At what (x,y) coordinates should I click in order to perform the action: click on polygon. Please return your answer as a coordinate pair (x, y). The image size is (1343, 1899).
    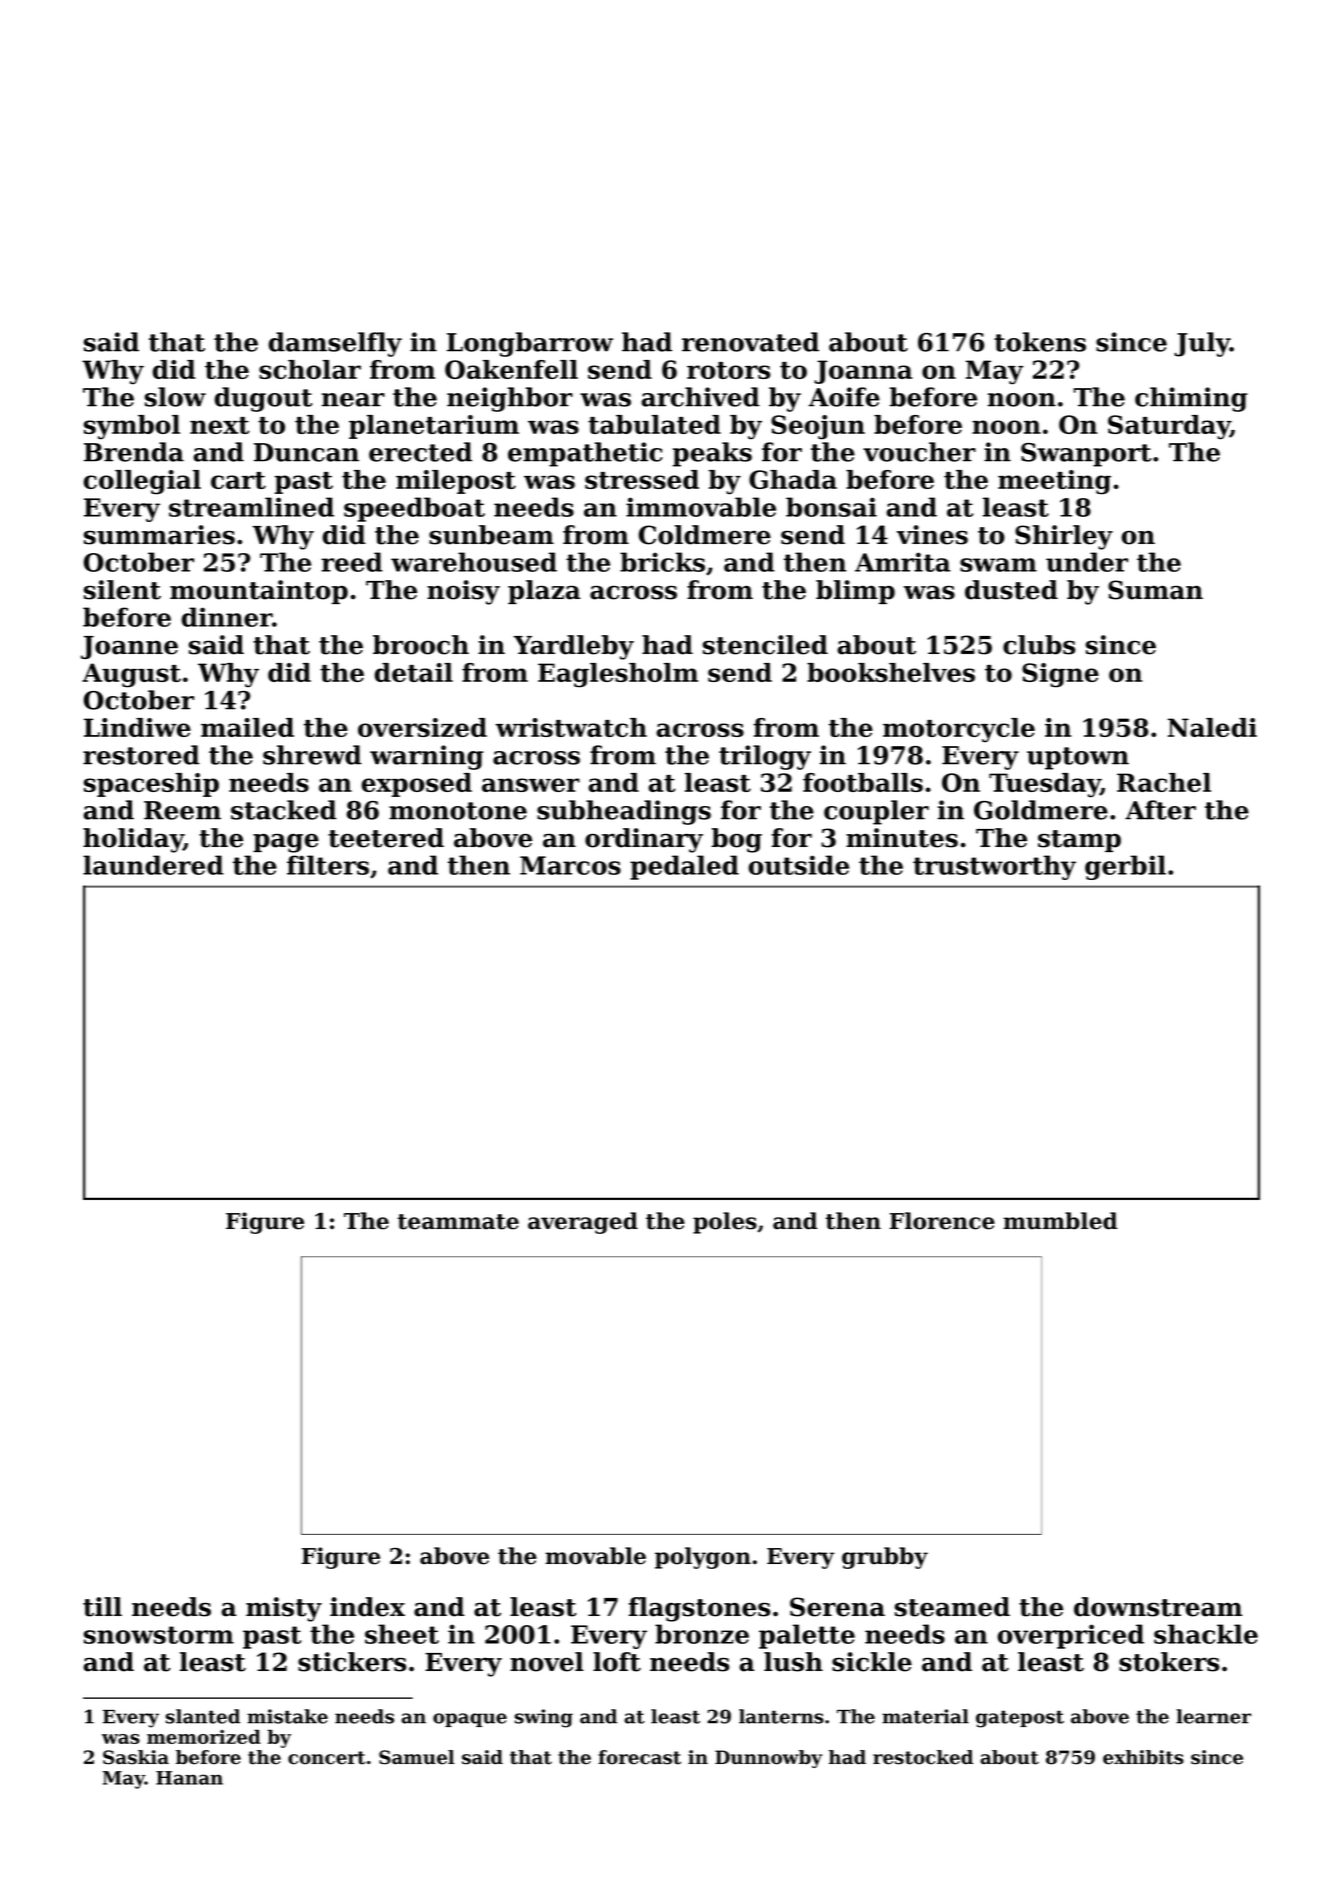
    Looking at the image, I should click on (703, 1558).
